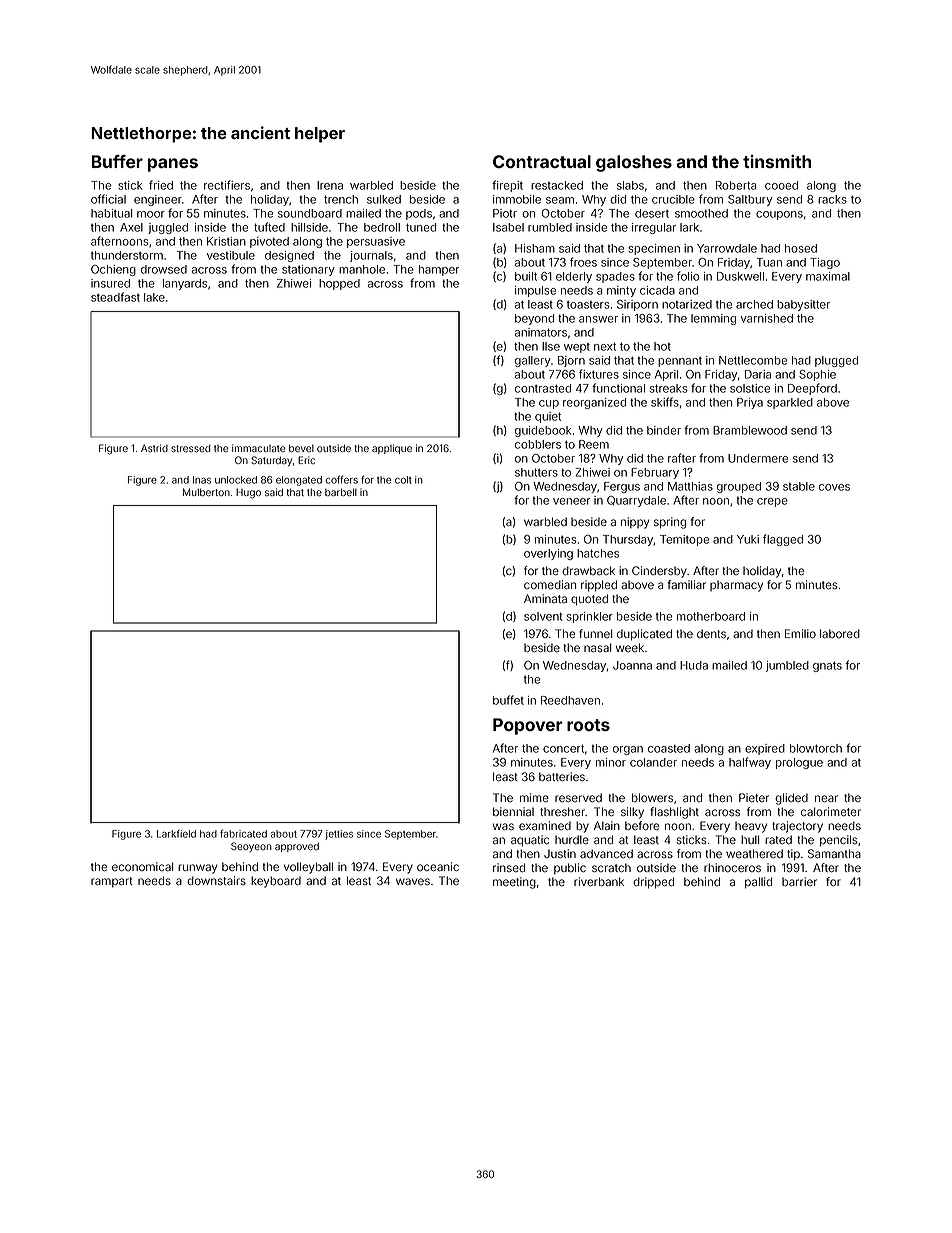 The height and width of the screenshot is (1233, 952). What do you see at coordinates (173, 165) in the screenshot?
I see `panes` at bounding box center [173, 165].
